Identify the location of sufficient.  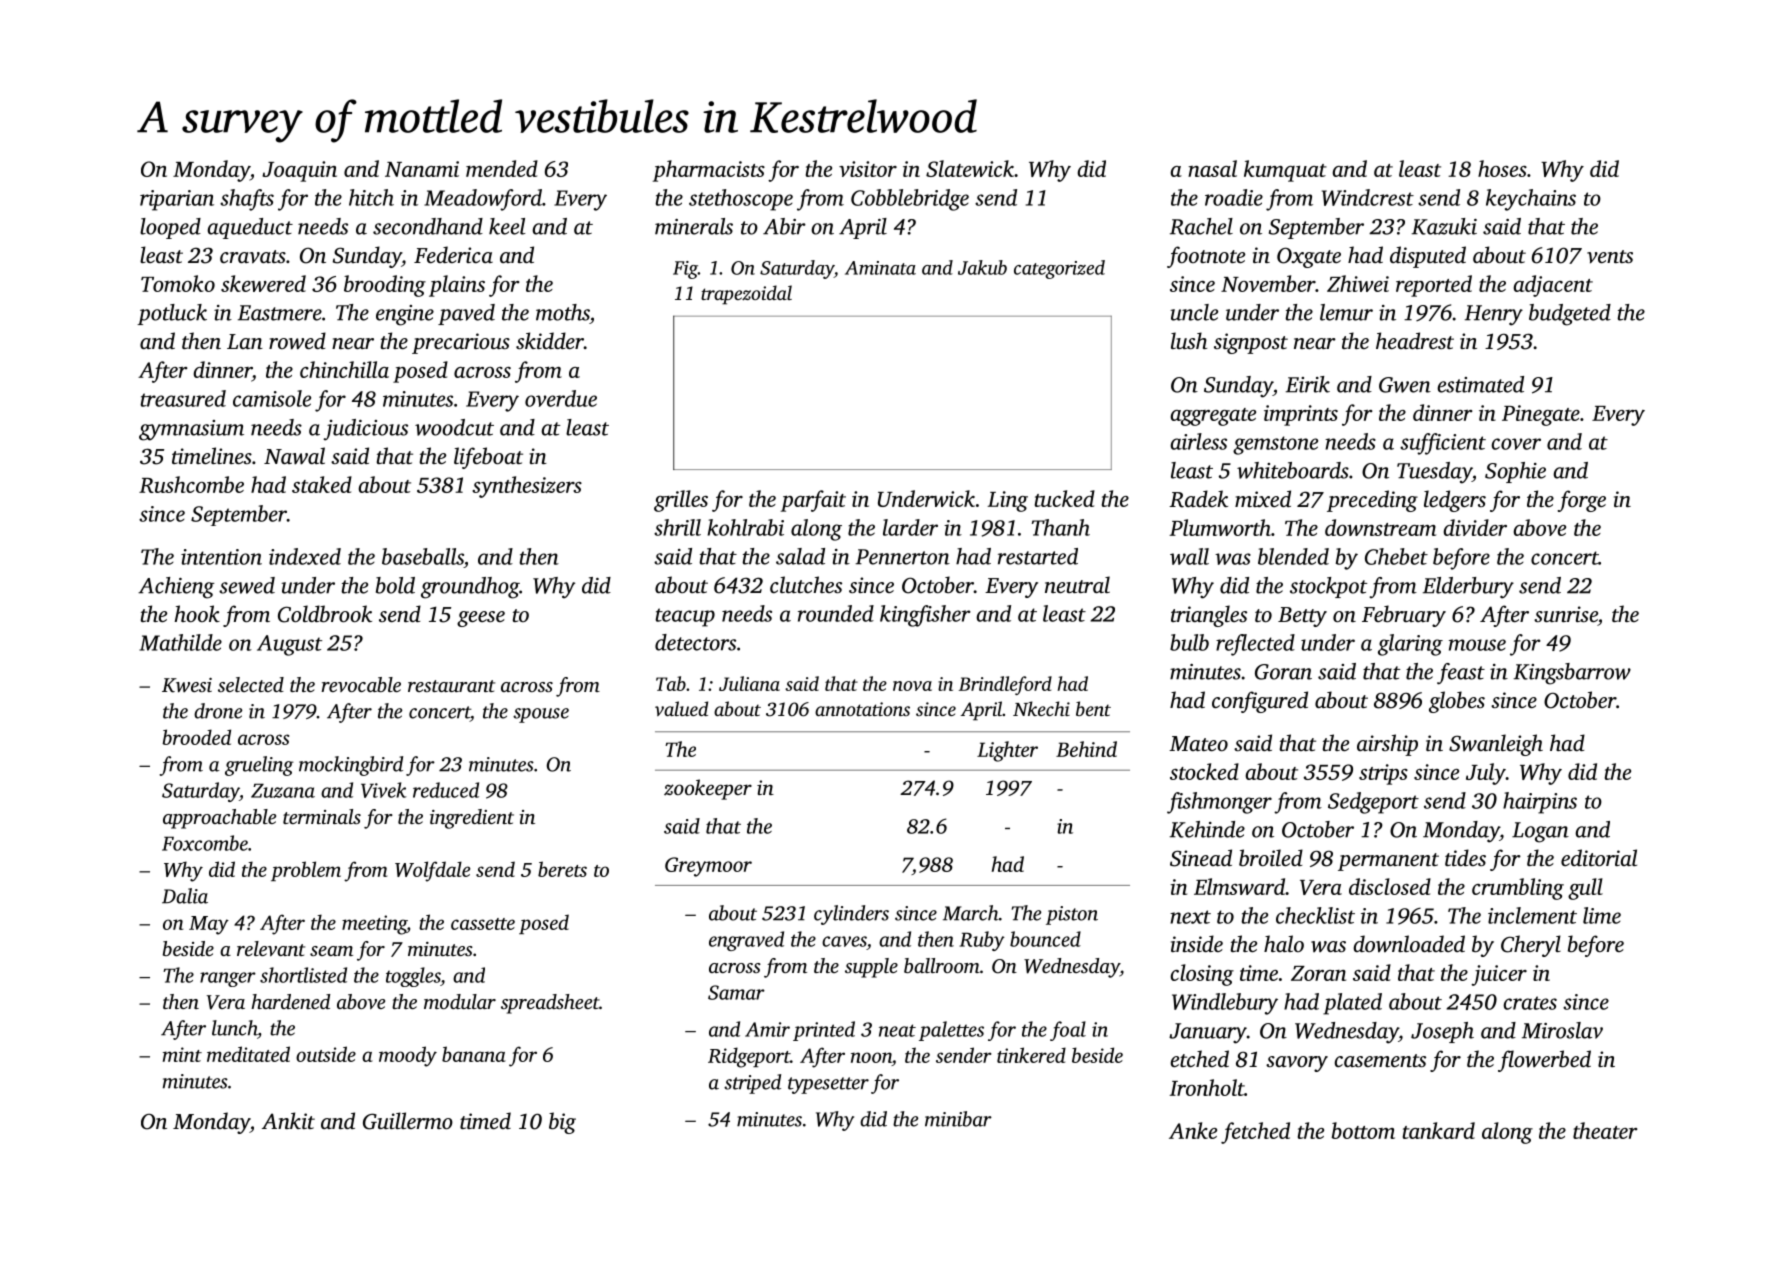
(1443, 444).
